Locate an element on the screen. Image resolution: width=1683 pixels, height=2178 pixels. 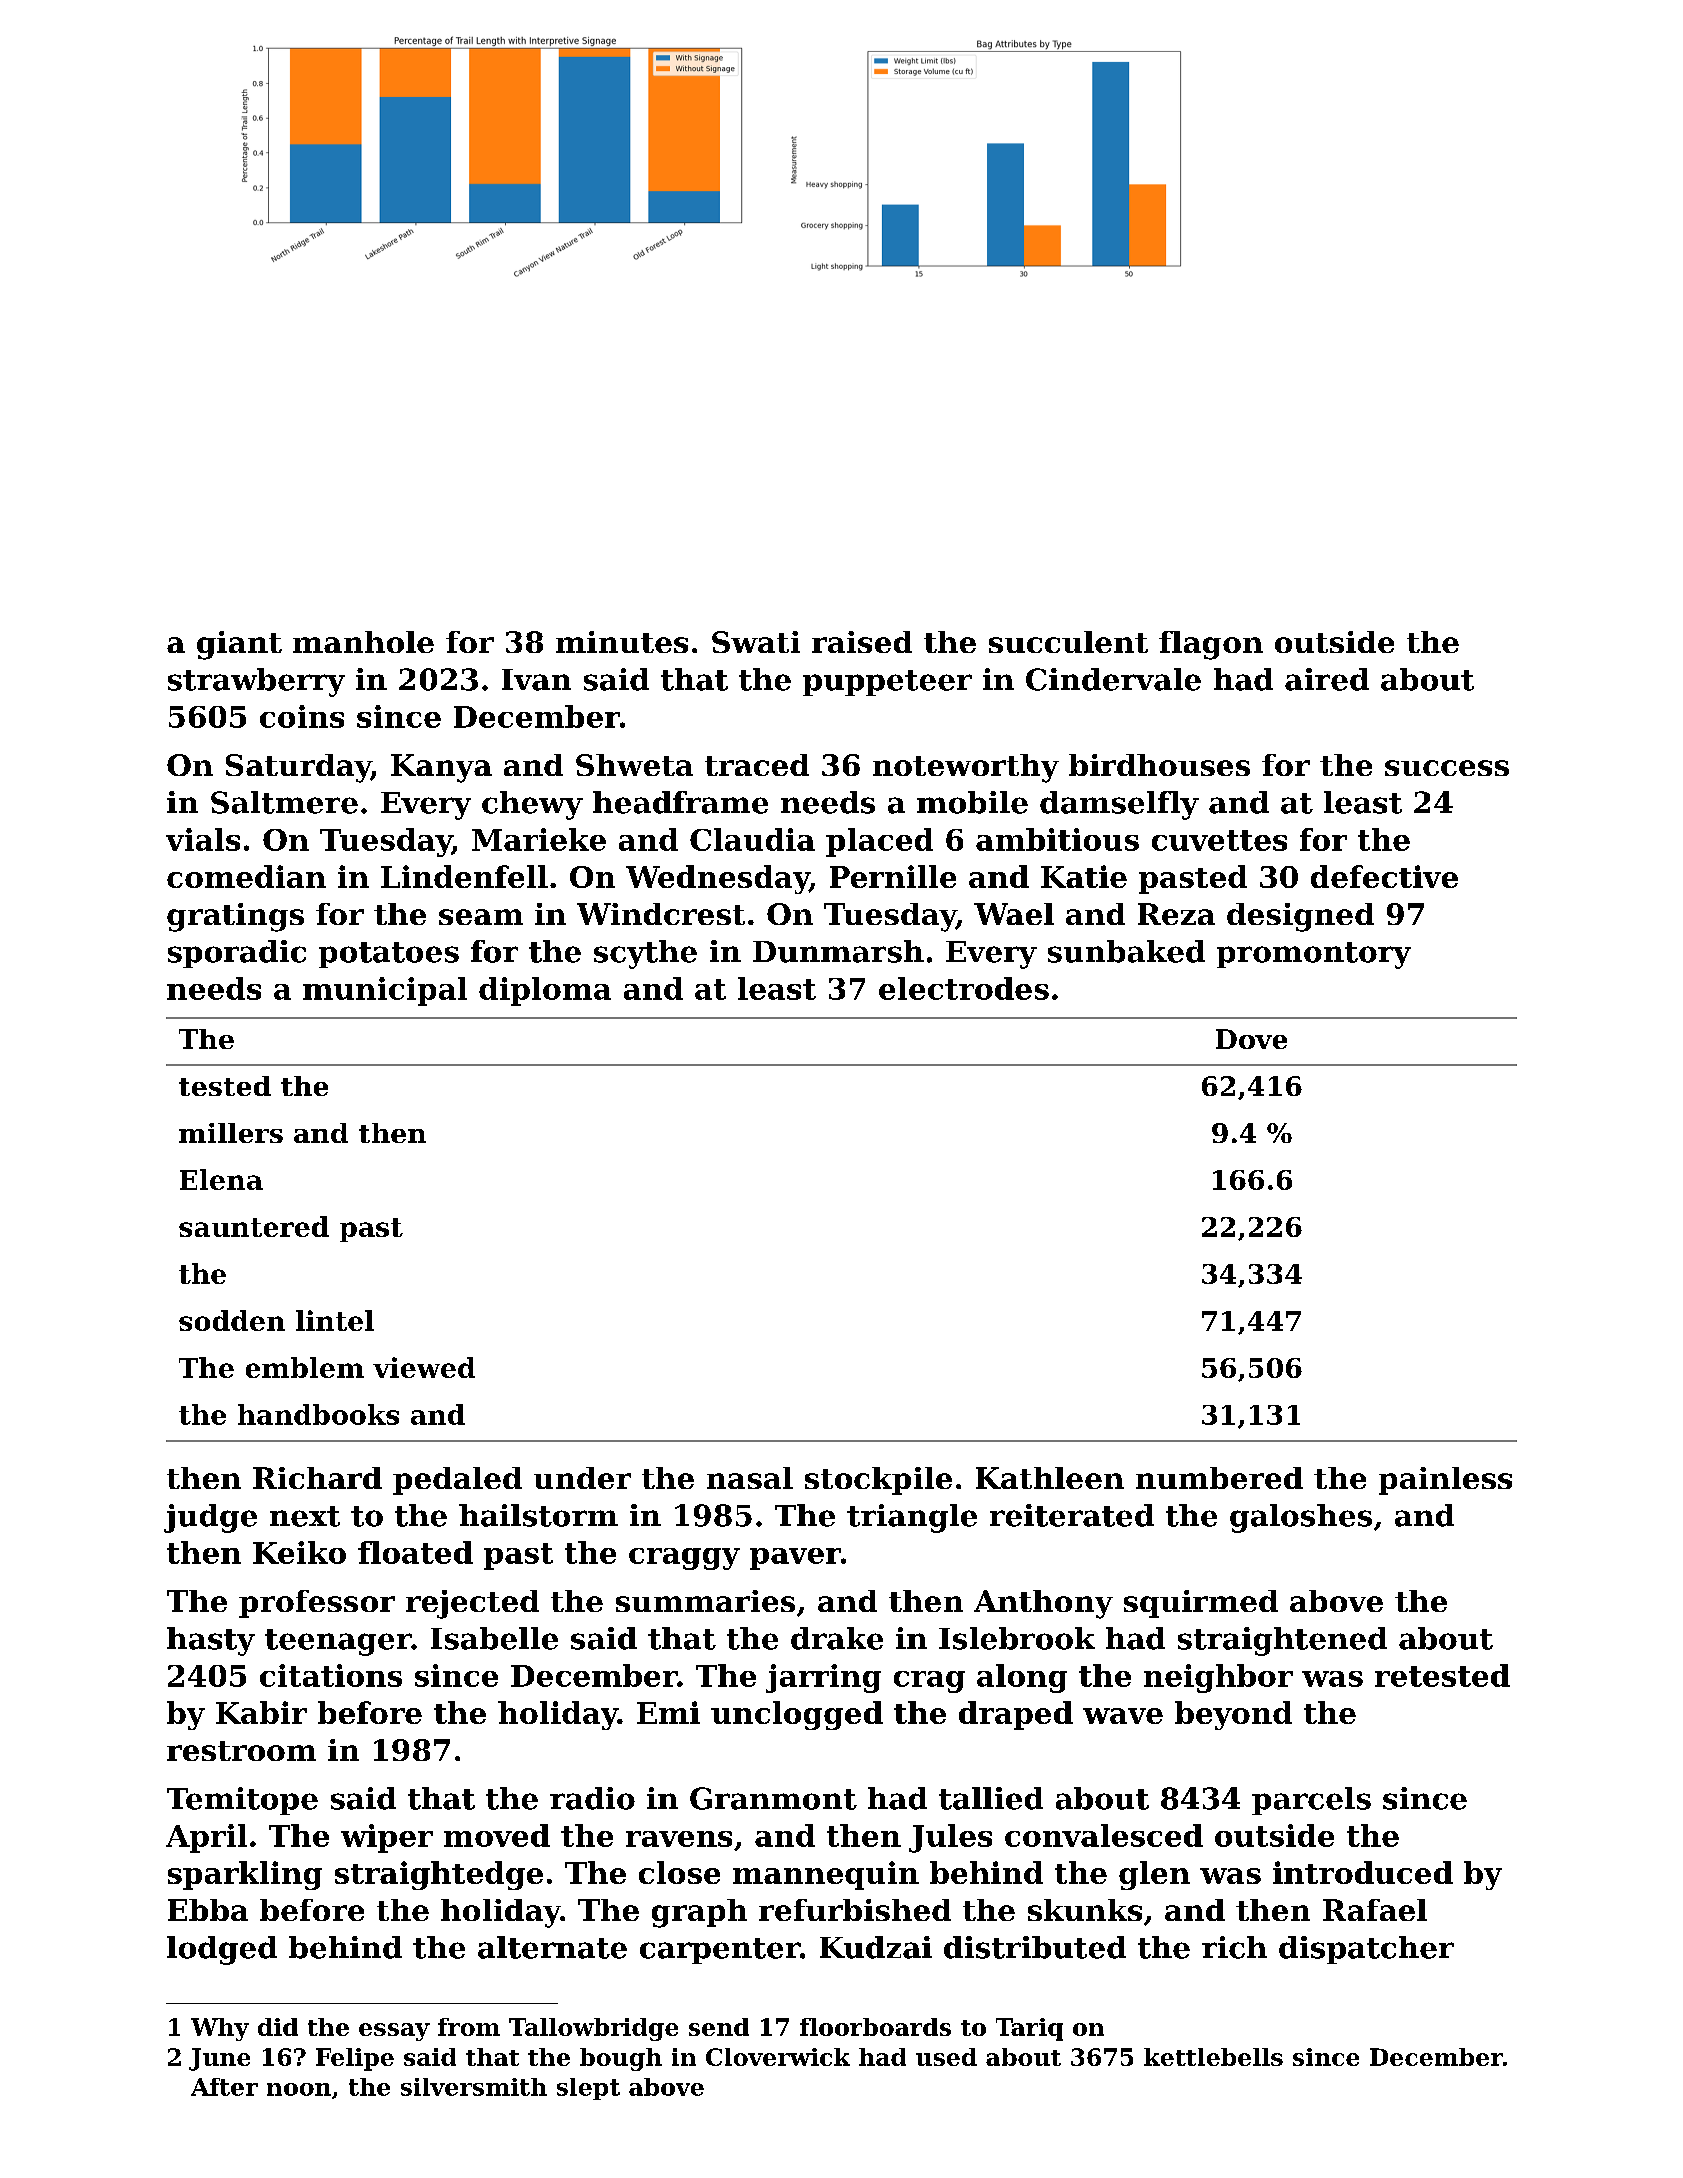
Cloverwick is located at coordinates (778, 2057).
